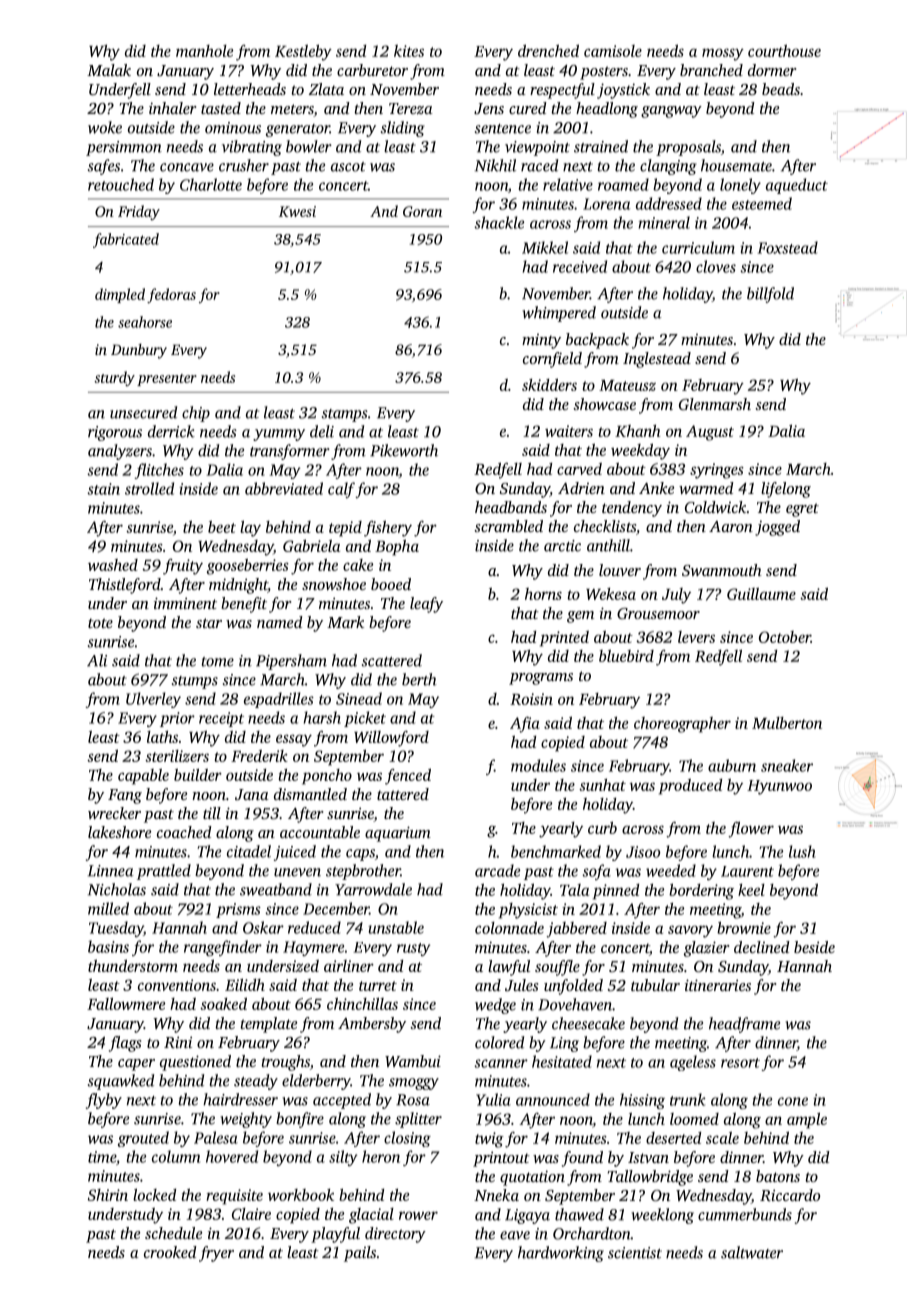  Describe the element at coordinates (717, 471) in the screenshot. I see `syringes` at that location.
